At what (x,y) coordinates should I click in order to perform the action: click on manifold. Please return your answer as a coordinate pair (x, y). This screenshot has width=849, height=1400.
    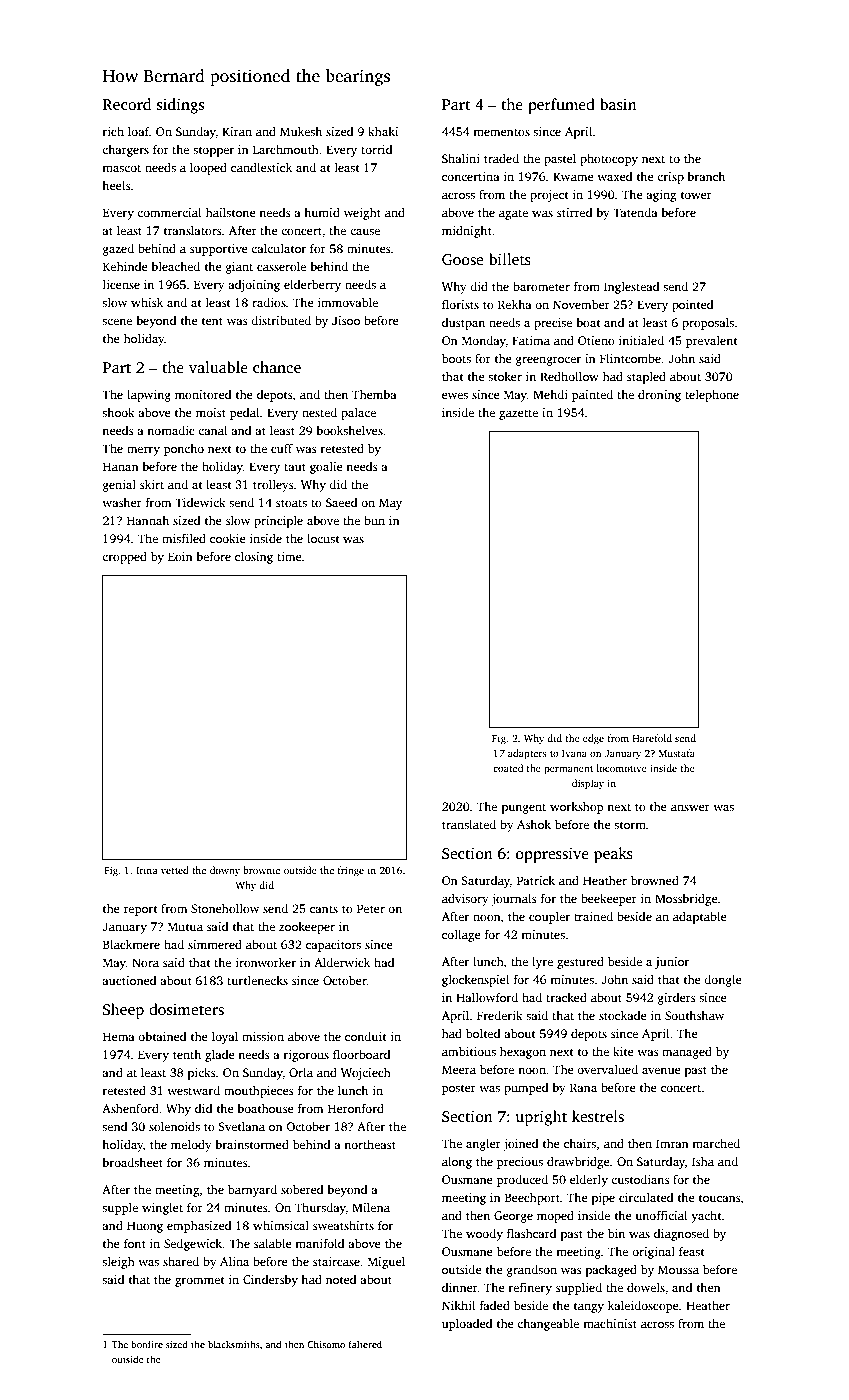
    Looking at the image, I should click on (320, 1243).
